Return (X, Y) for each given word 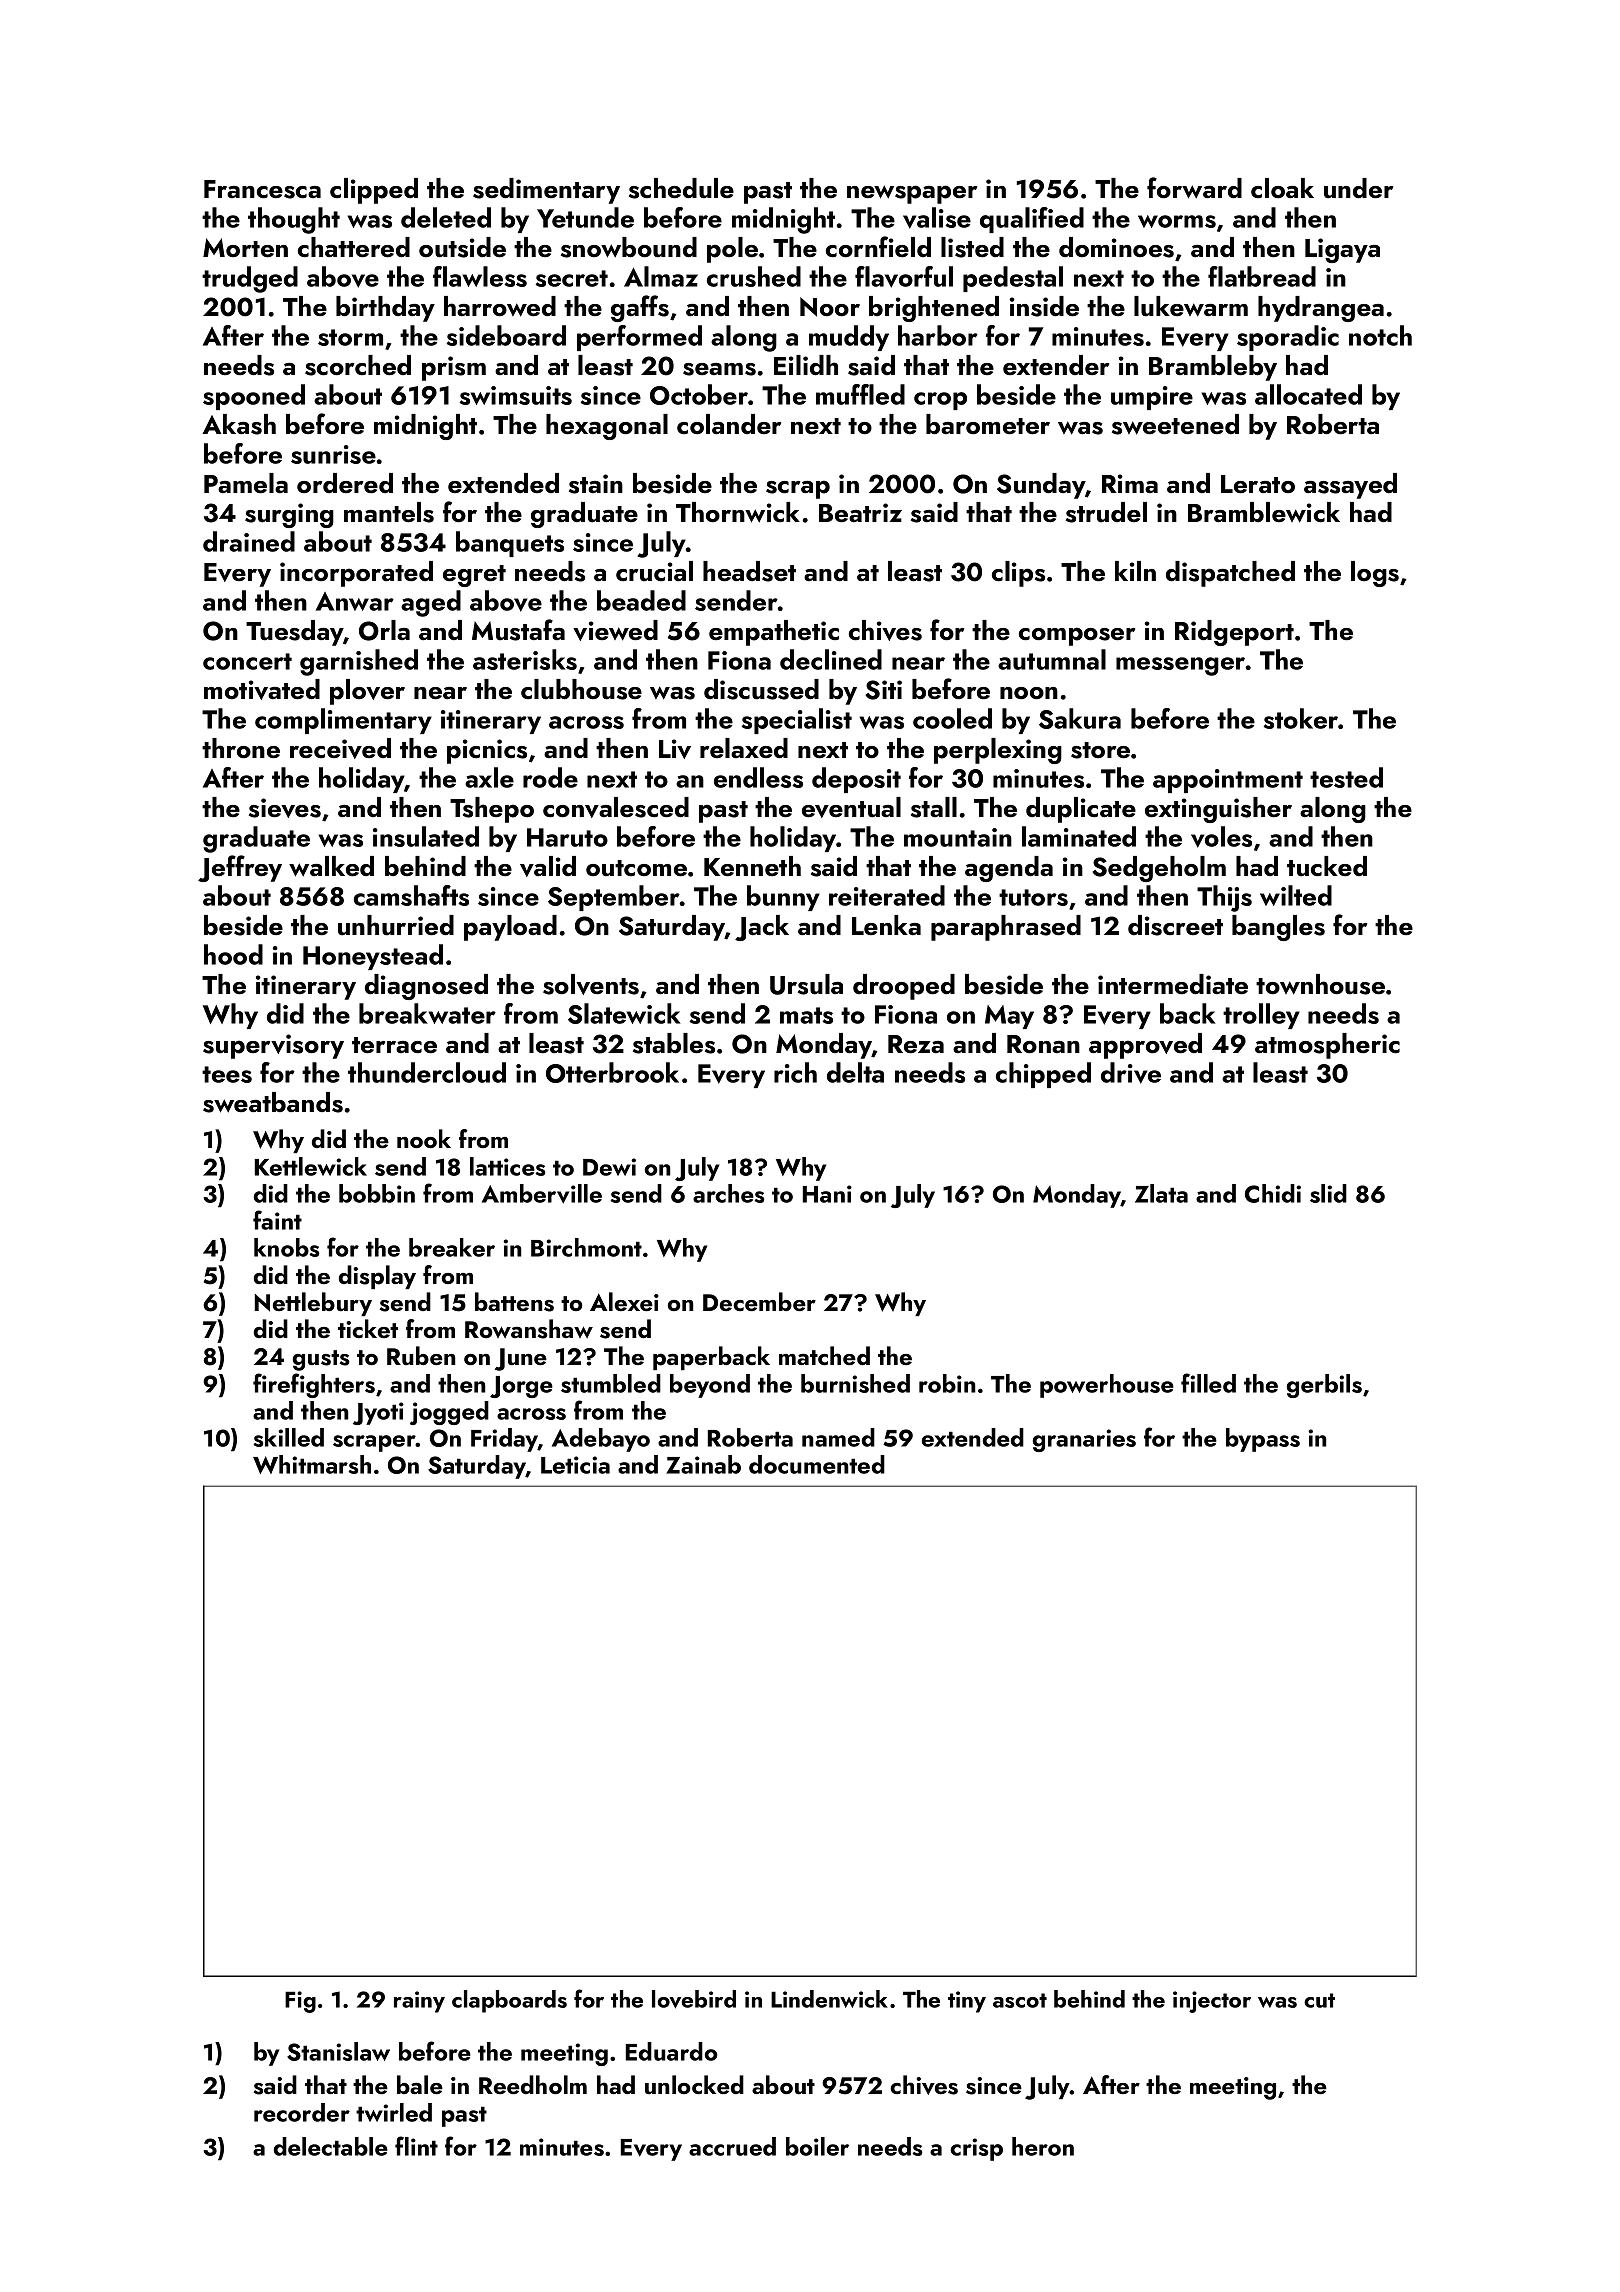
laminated (1079, 836)
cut (1319, 2000)
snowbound (629, 247)
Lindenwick (829, 1999)
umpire (1152, 398)
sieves (285, 808)
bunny (783, 898)
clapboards (509, 2001)
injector (1212, 2002)
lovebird (694, 1999)
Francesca (262, 189)
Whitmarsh (312, 1464)
